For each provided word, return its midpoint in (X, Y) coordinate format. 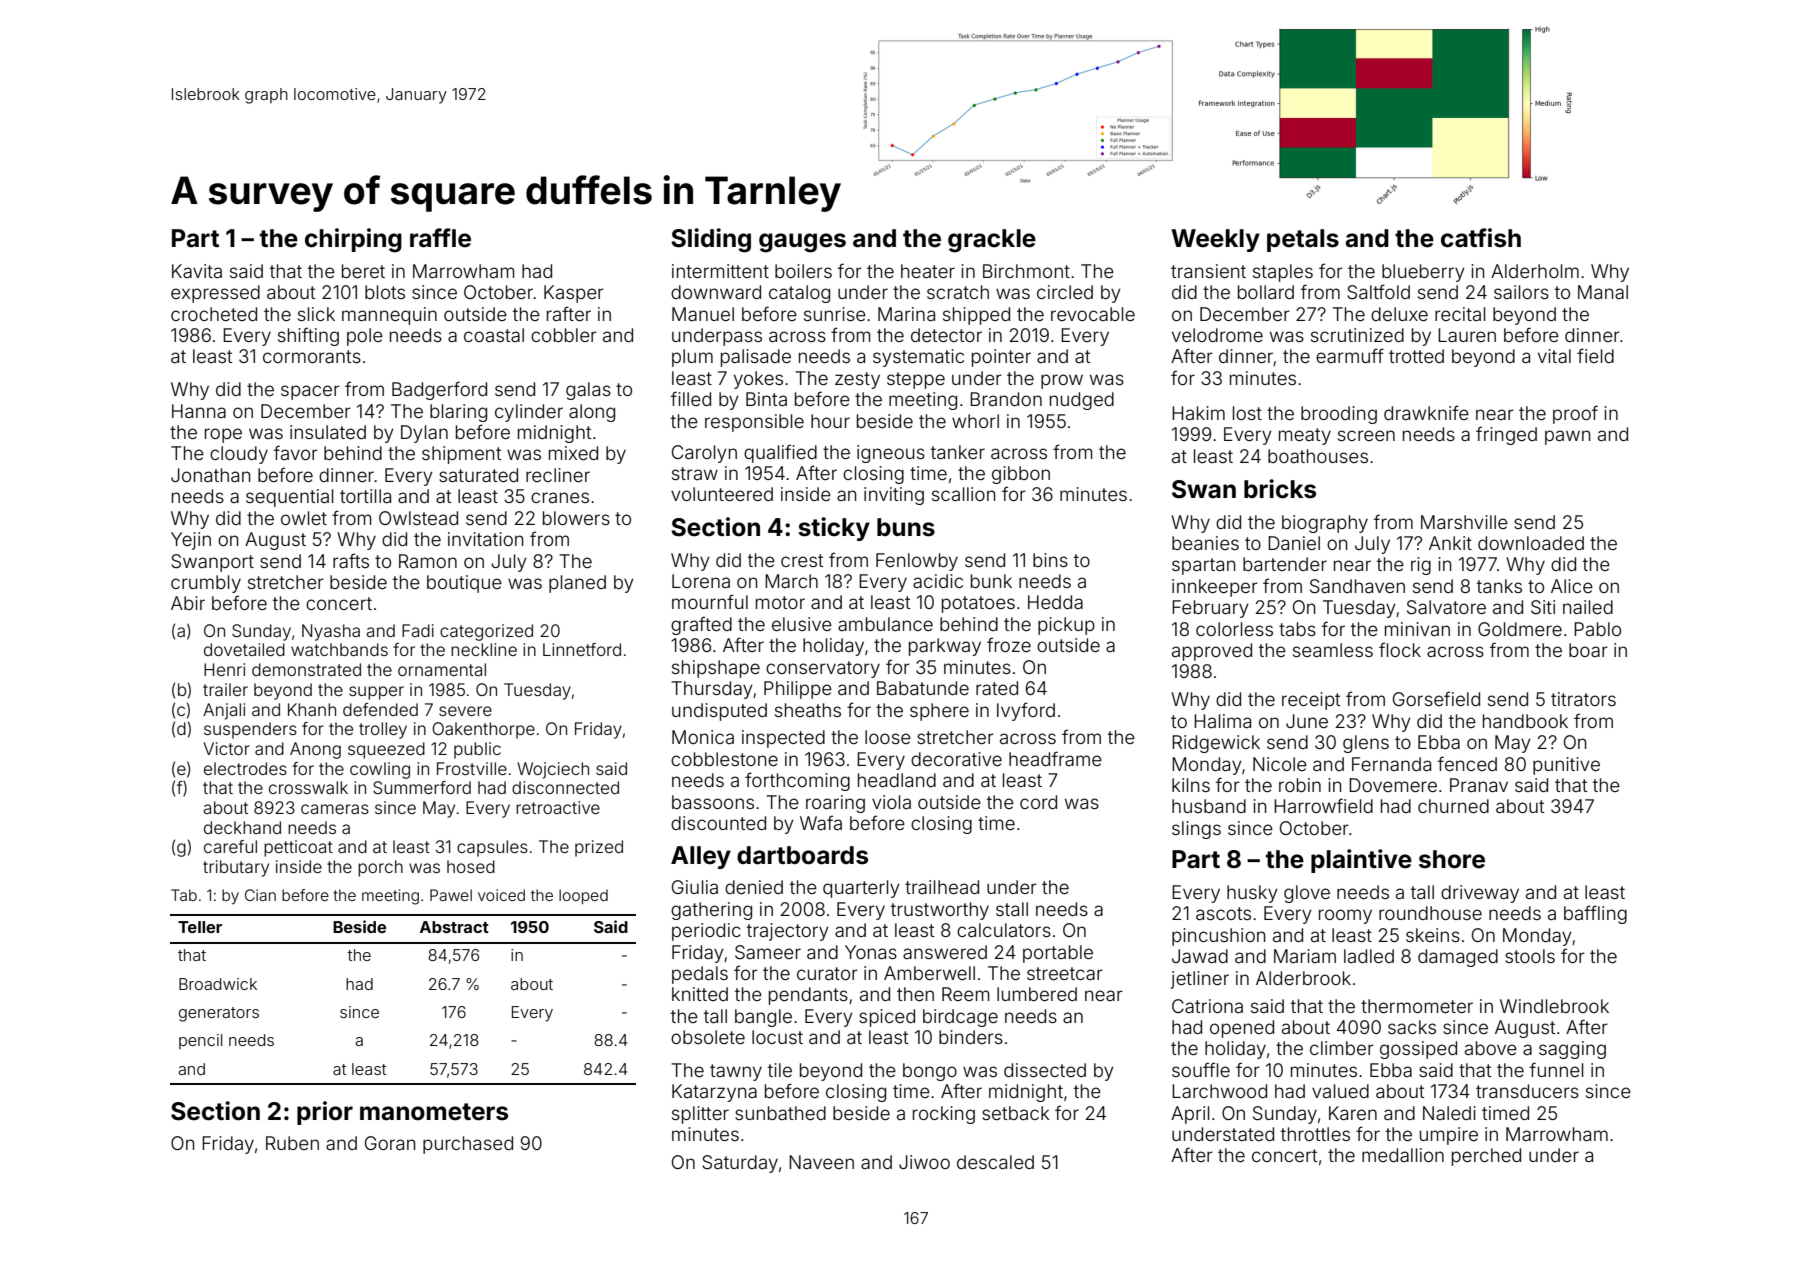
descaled (995, 1162)
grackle (992, 241)
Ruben (292, 1143)
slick (316, 314)
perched (1486, 1157)
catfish (1481, 238)
